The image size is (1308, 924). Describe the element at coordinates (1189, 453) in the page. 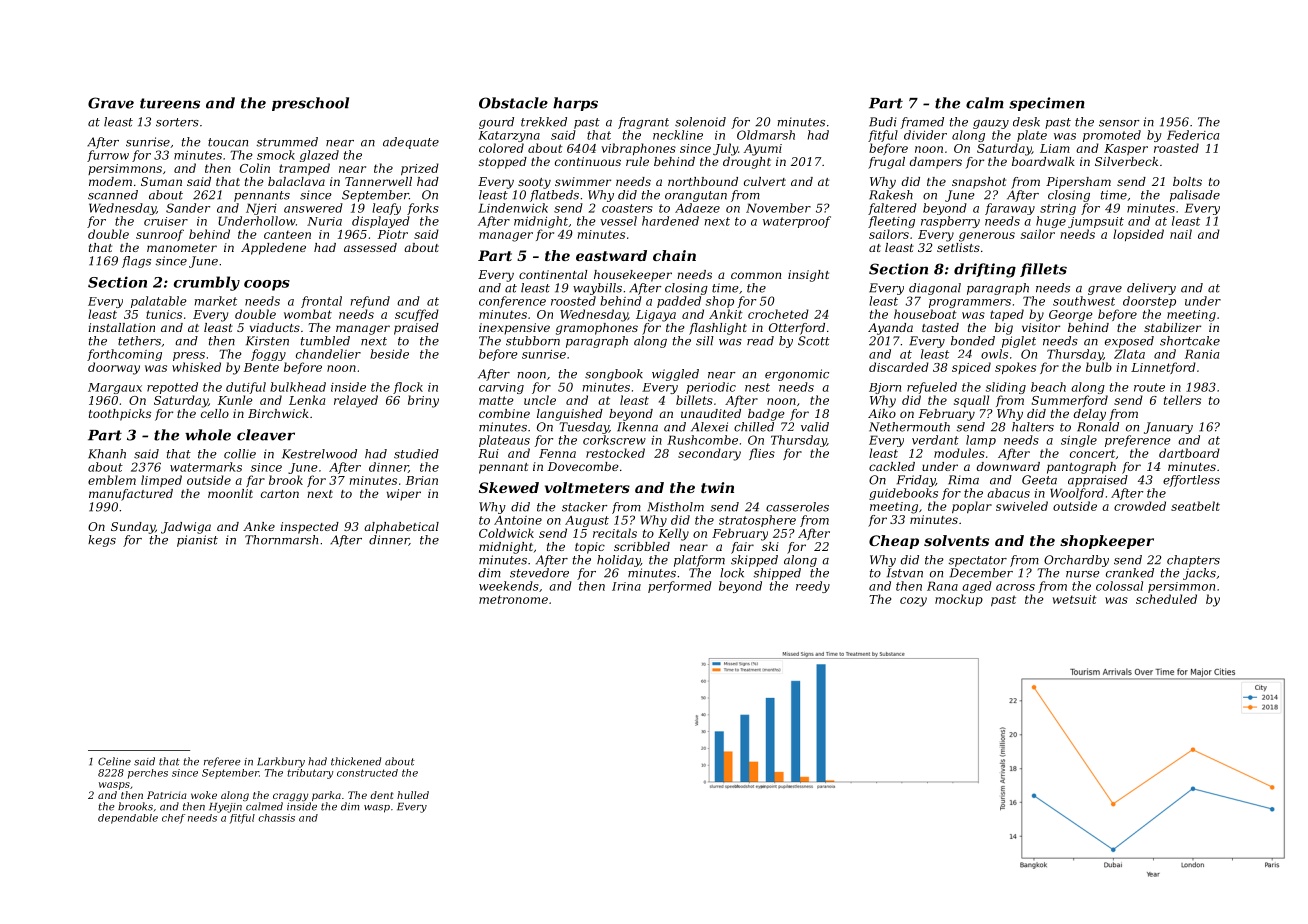

I see `dartboard` at that location.
